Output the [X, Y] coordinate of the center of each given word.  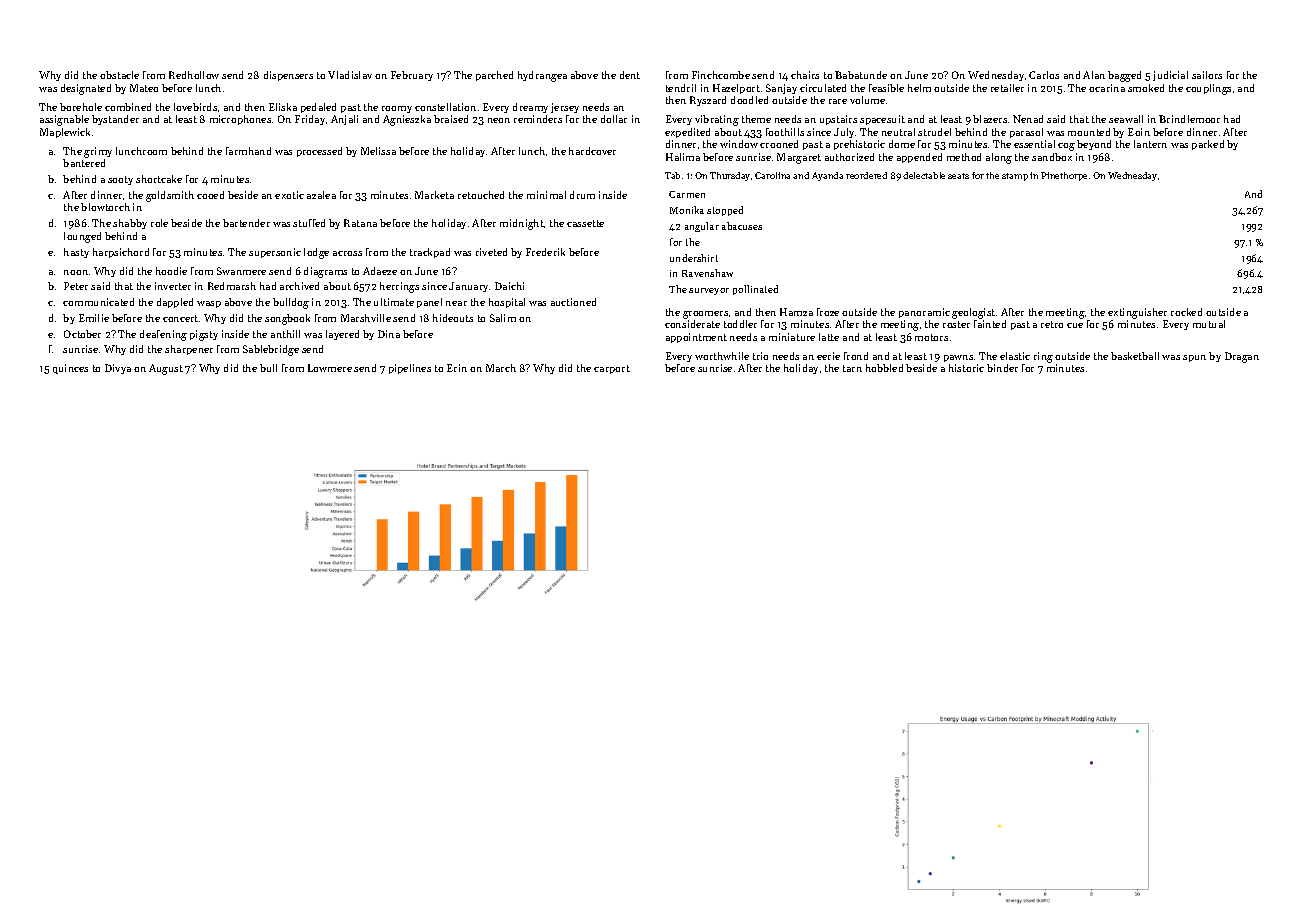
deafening [163, 335]
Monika [687, 210]
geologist [973, 313]
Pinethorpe [1064, 176]
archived [299, 286]
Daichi [509, 286]
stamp [1015, 177]
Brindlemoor [1189, 119]
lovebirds [195, 107]
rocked [1186, 312]
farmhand [248, 151]
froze [828, 312]
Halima [683, 157]
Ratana [360, 223]
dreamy [530, 108]
